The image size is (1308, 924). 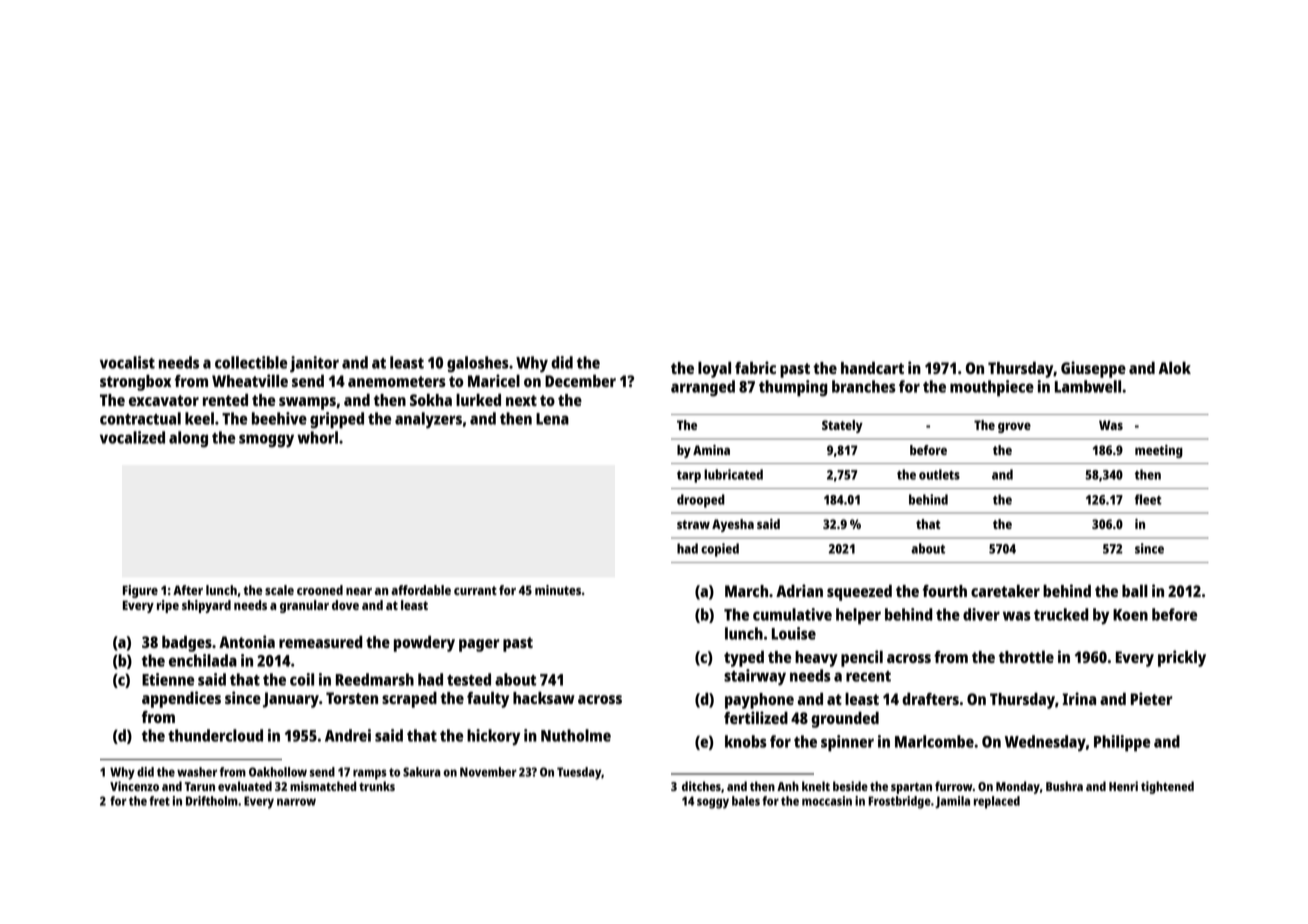 What do you see at coordinates (320, 590) in the screenshot?
I see `crooned` at bounding box center [320, 590].
